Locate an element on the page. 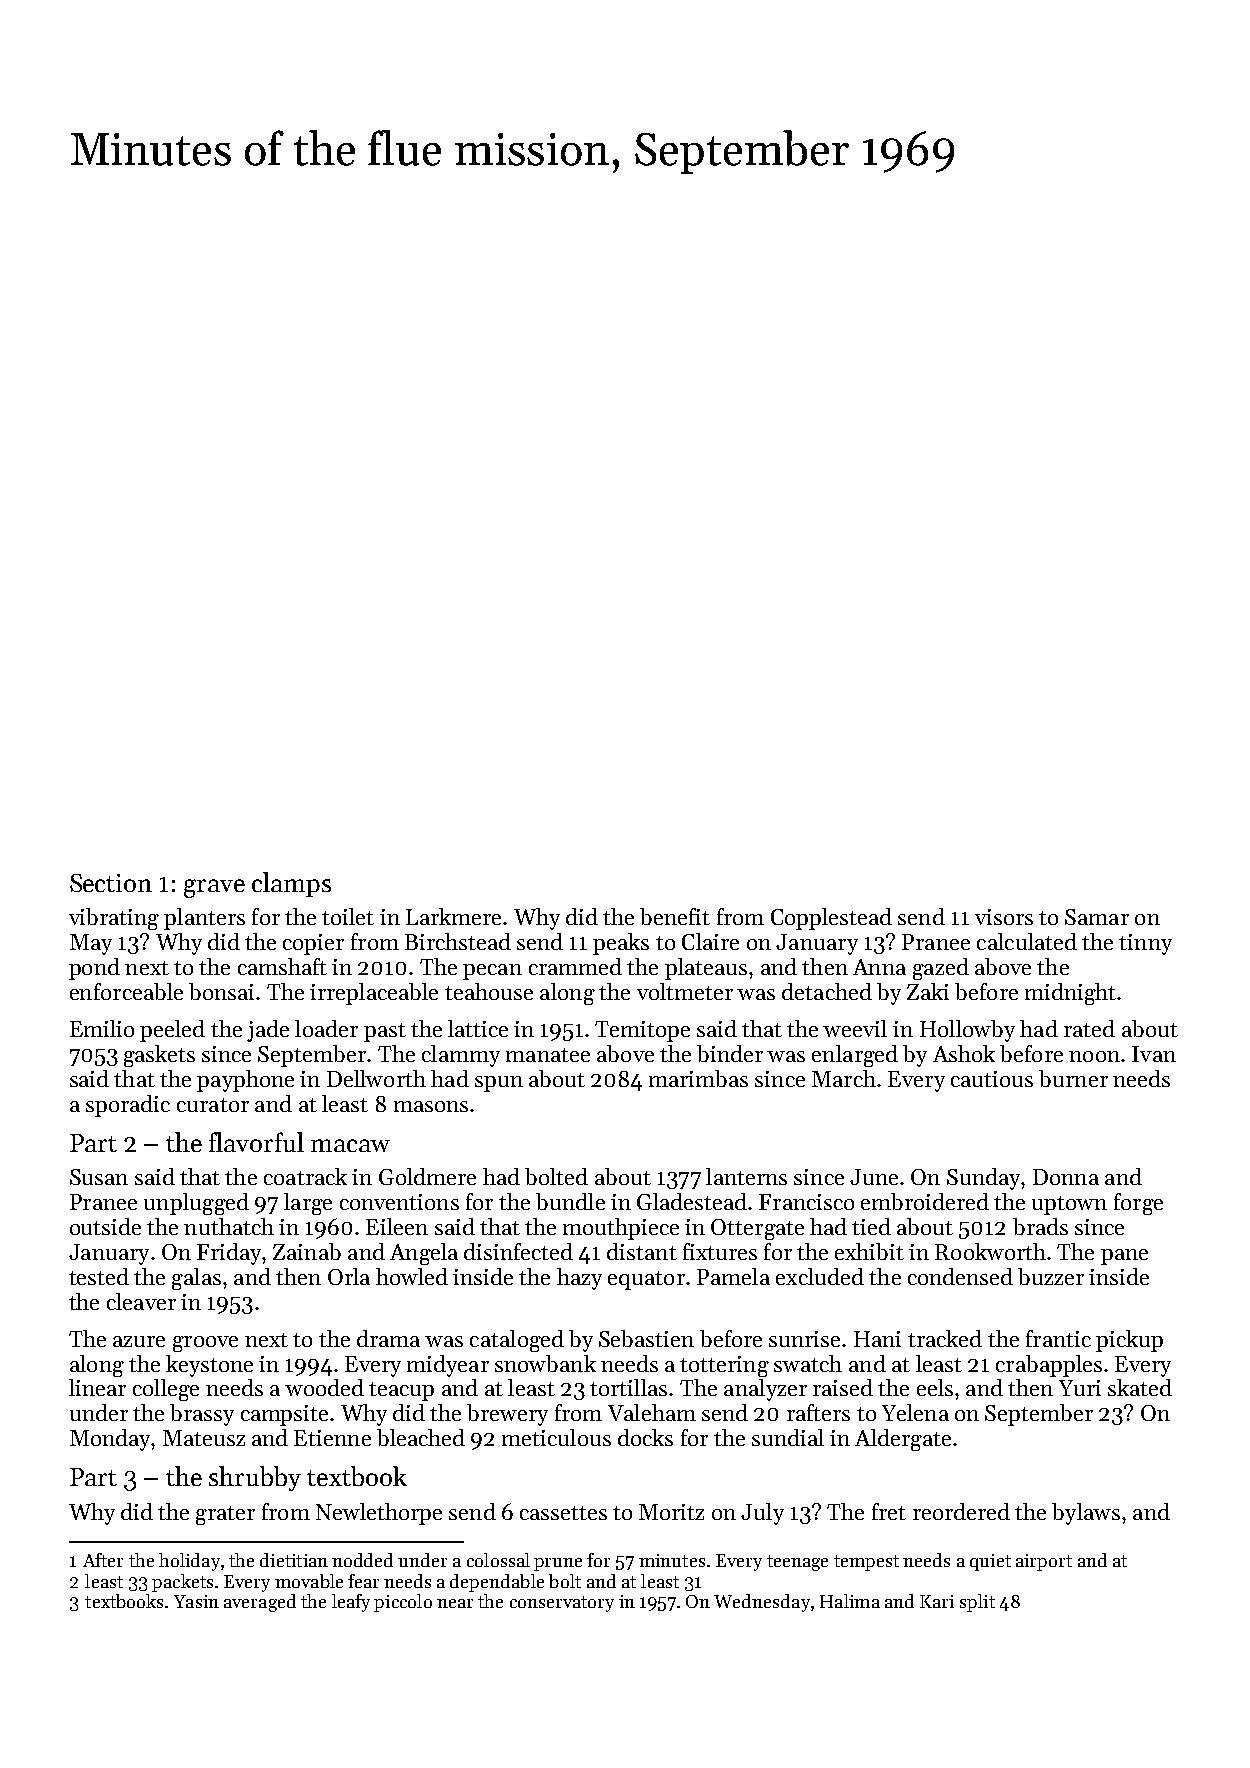 This page has height=1768, width=1250. Section is located at coordinates (111, 883).
